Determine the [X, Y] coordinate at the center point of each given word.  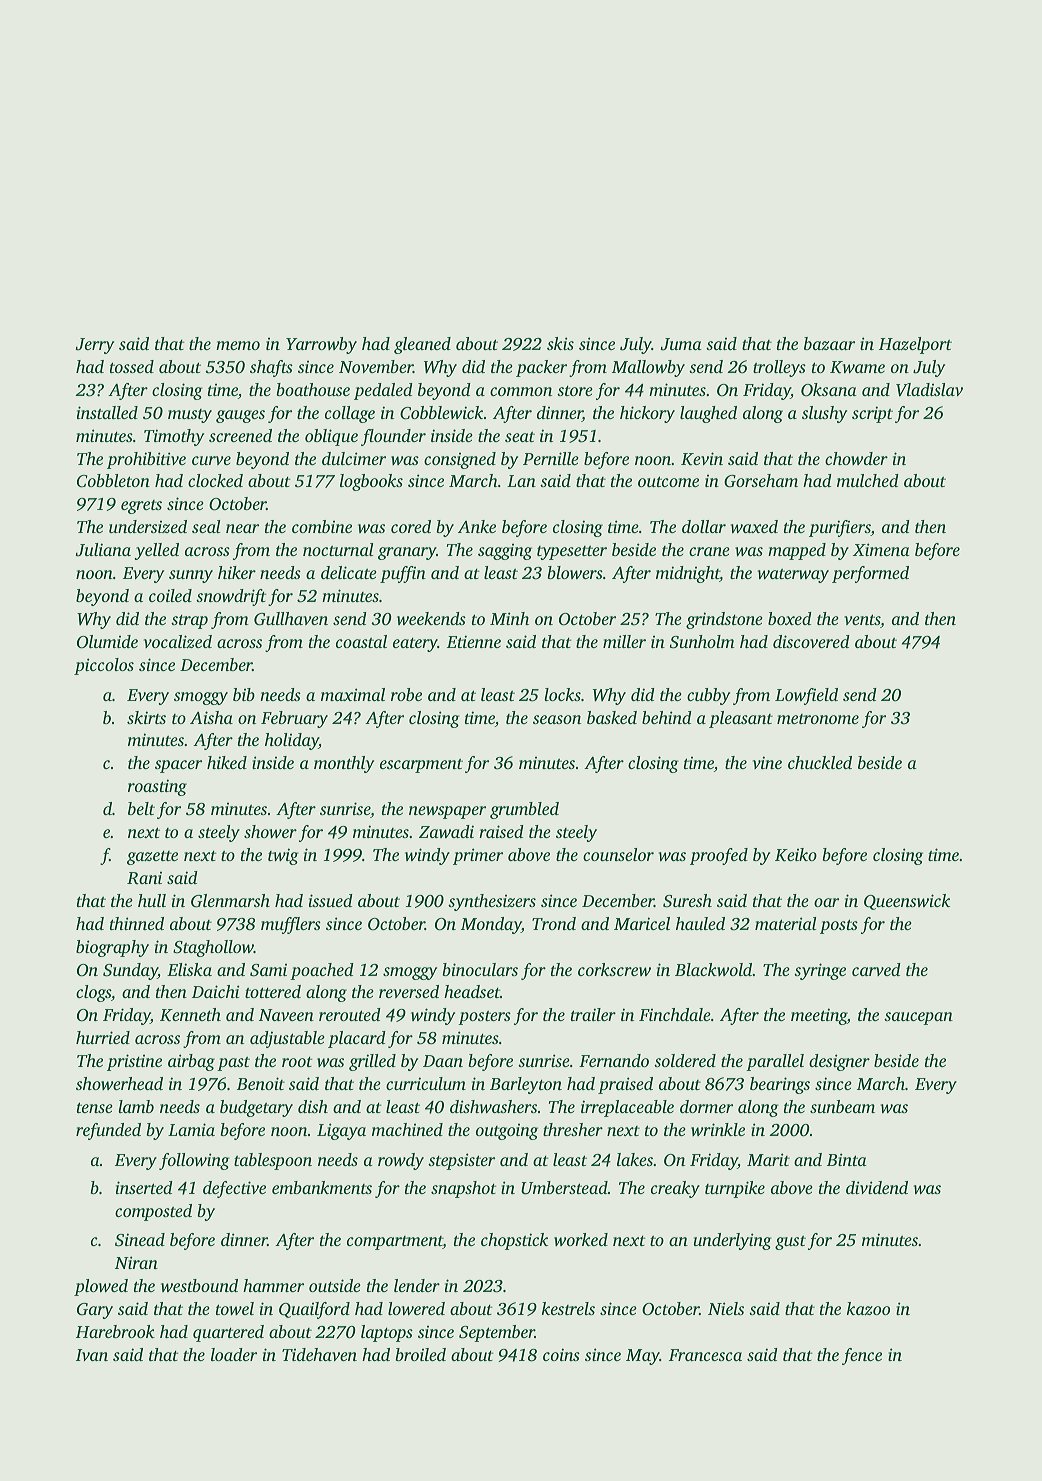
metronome [818, 719]
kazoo [868, 1309]
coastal [361, 641]
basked [612, 717]
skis [560, 343]
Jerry [95, 346]
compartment [395, 1243]
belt [141, 808]
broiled [420, 1354]
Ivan [92, 1355]
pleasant [741, 719]
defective [234, 1189]
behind [667, 717]
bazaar [829, 343]
